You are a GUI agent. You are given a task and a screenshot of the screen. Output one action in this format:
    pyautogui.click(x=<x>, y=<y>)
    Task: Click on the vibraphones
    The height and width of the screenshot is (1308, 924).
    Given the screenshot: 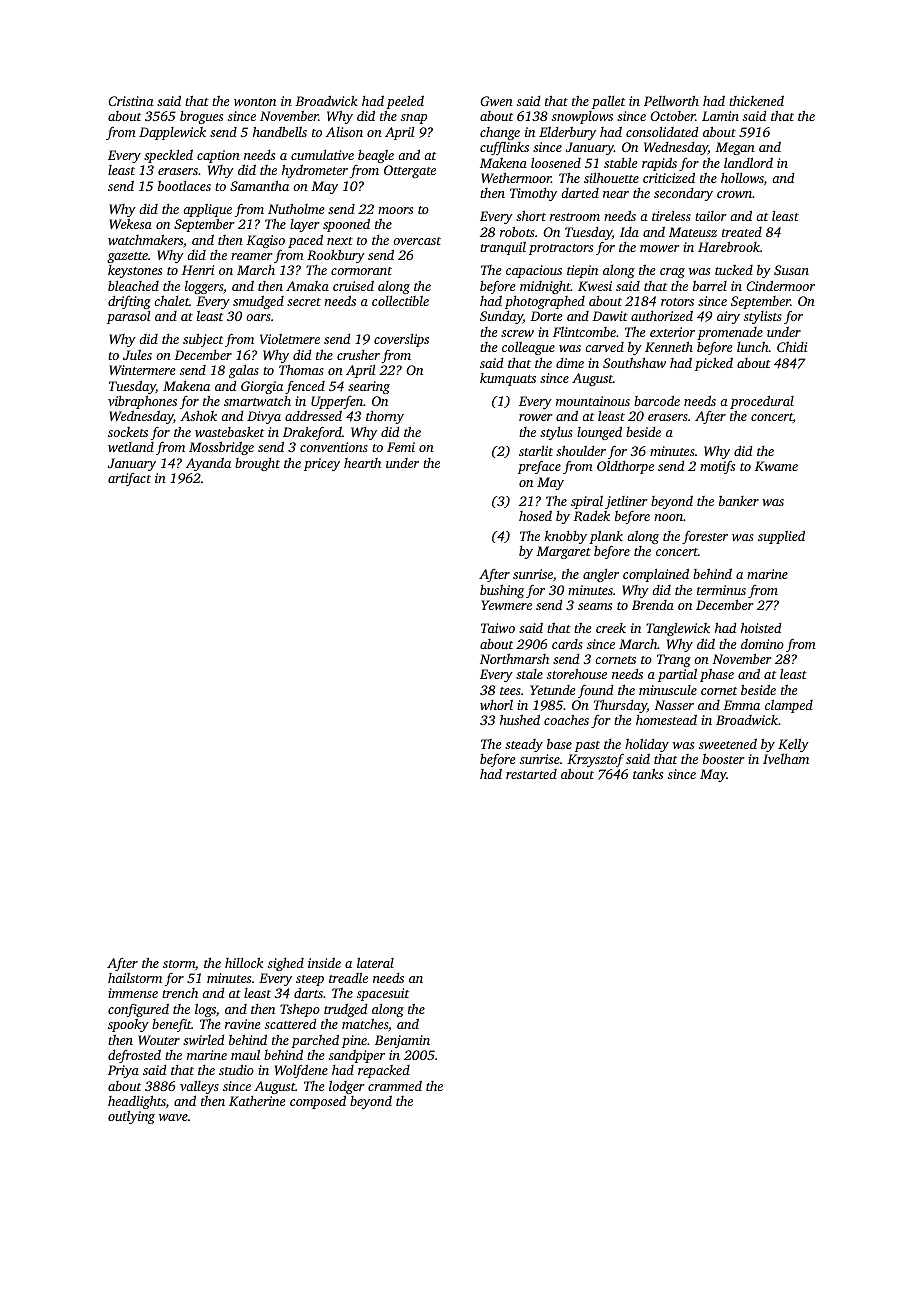 What is the action you would take?
    pyautogui.click(x=142, y=402)
